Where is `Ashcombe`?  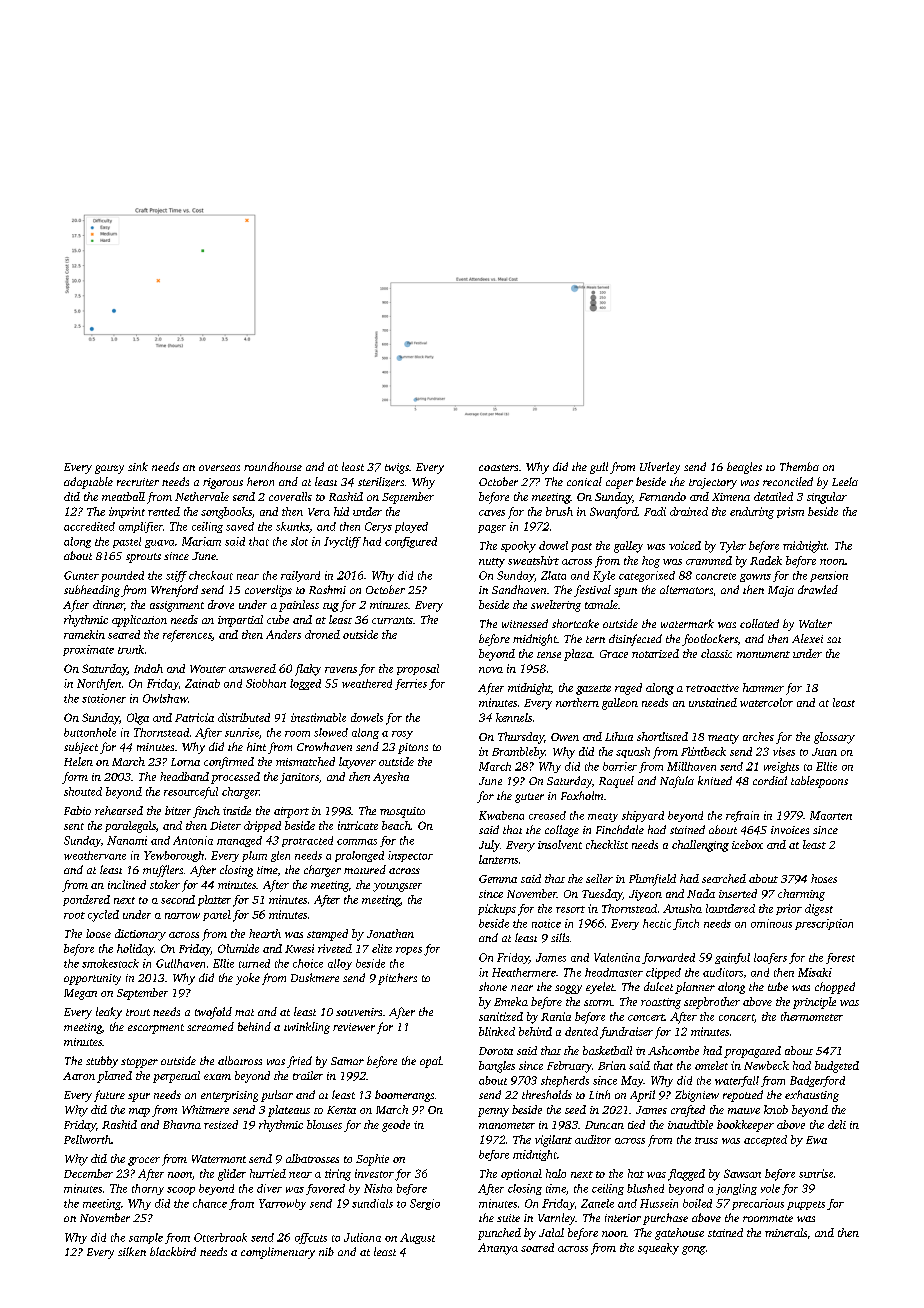 Ashcombe is located at coordinates (673, 1050).
